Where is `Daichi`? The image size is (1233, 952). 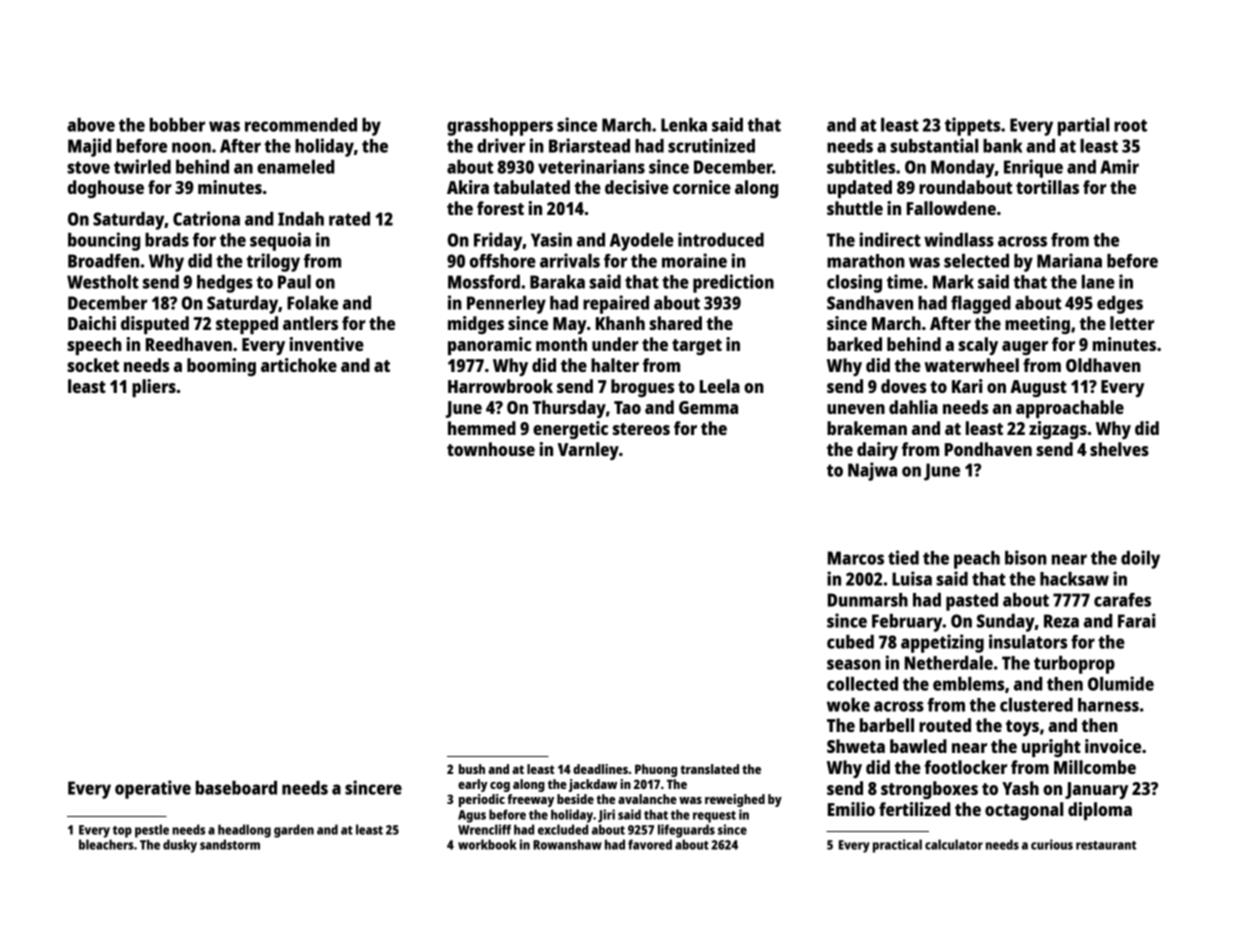 Daichi is located at coordinates (92, 323).
